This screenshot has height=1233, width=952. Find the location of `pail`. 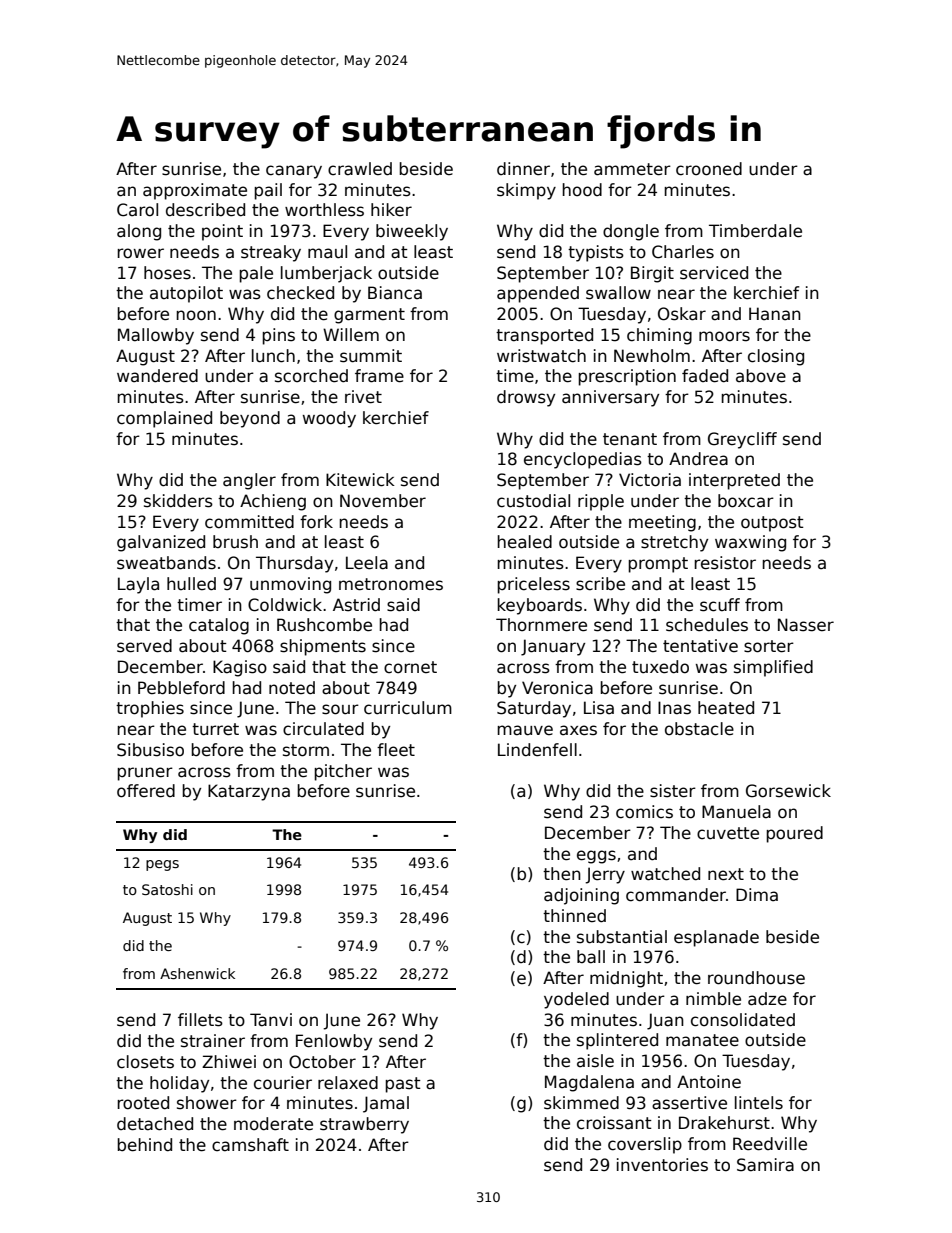

pail is located at coordinates (268, 191).
